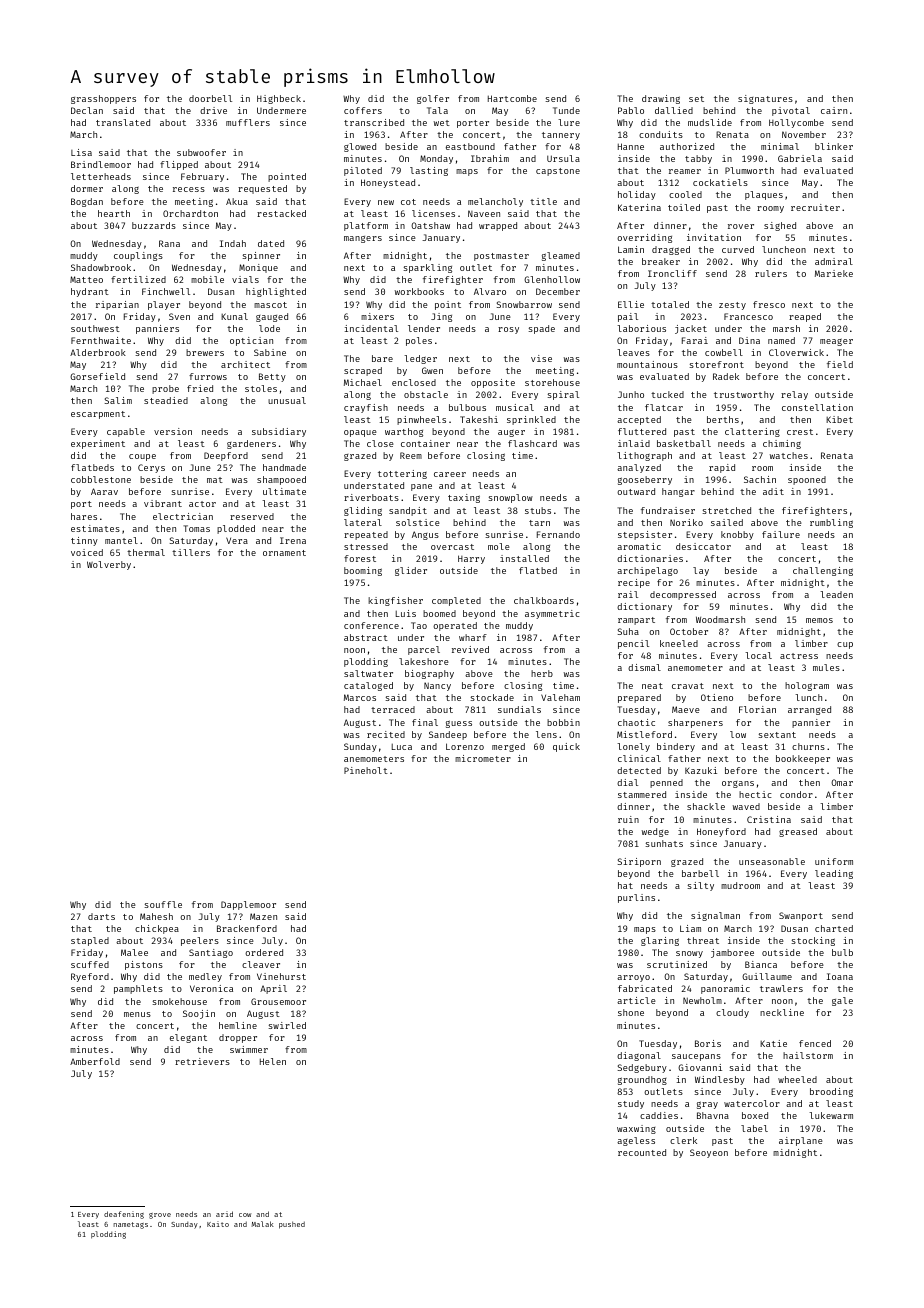 The height and width of the page is (1308, 924). I want to click on Malak, so click(262, 1224).
